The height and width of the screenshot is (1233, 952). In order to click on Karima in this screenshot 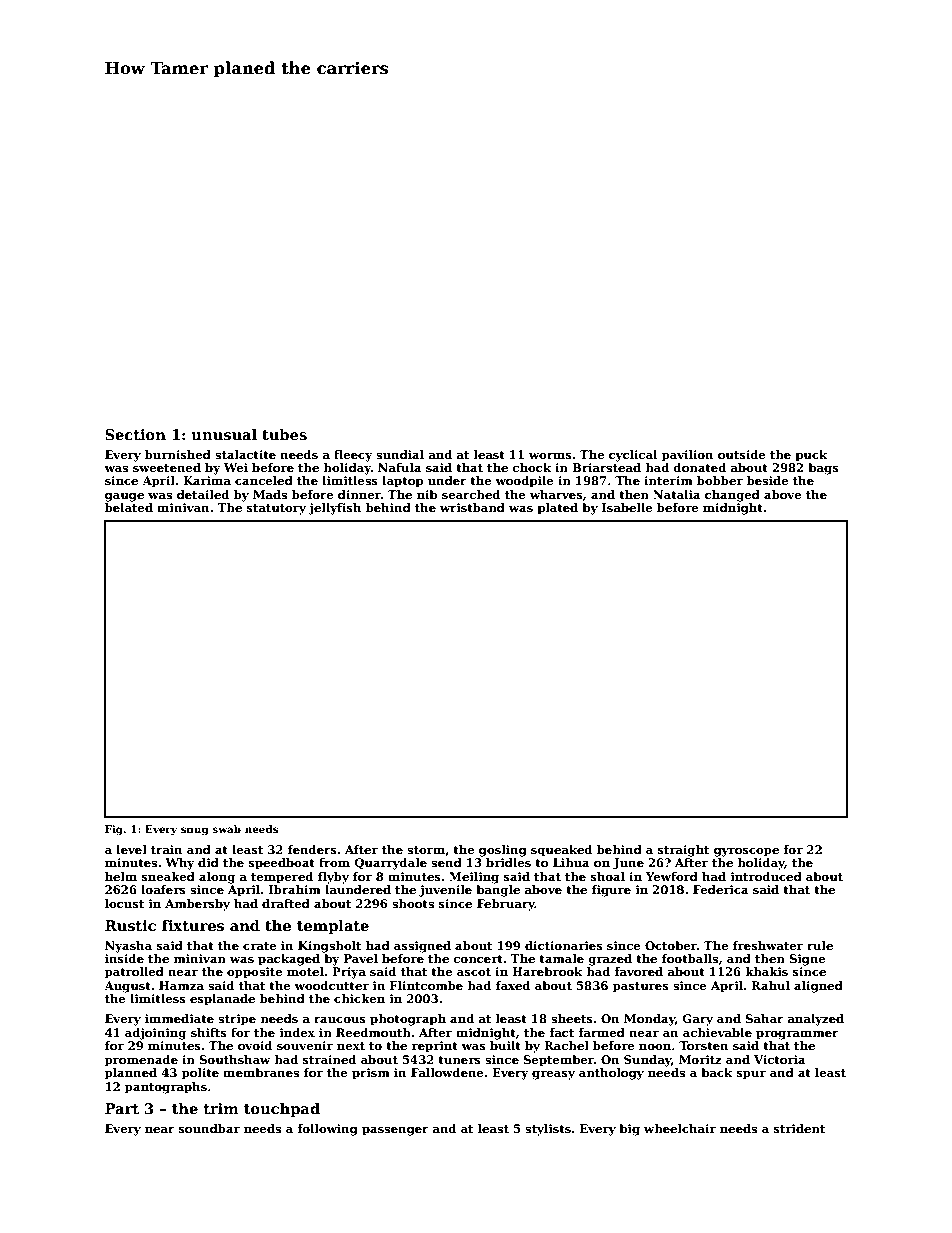, I will do `click(207, 480)`.
